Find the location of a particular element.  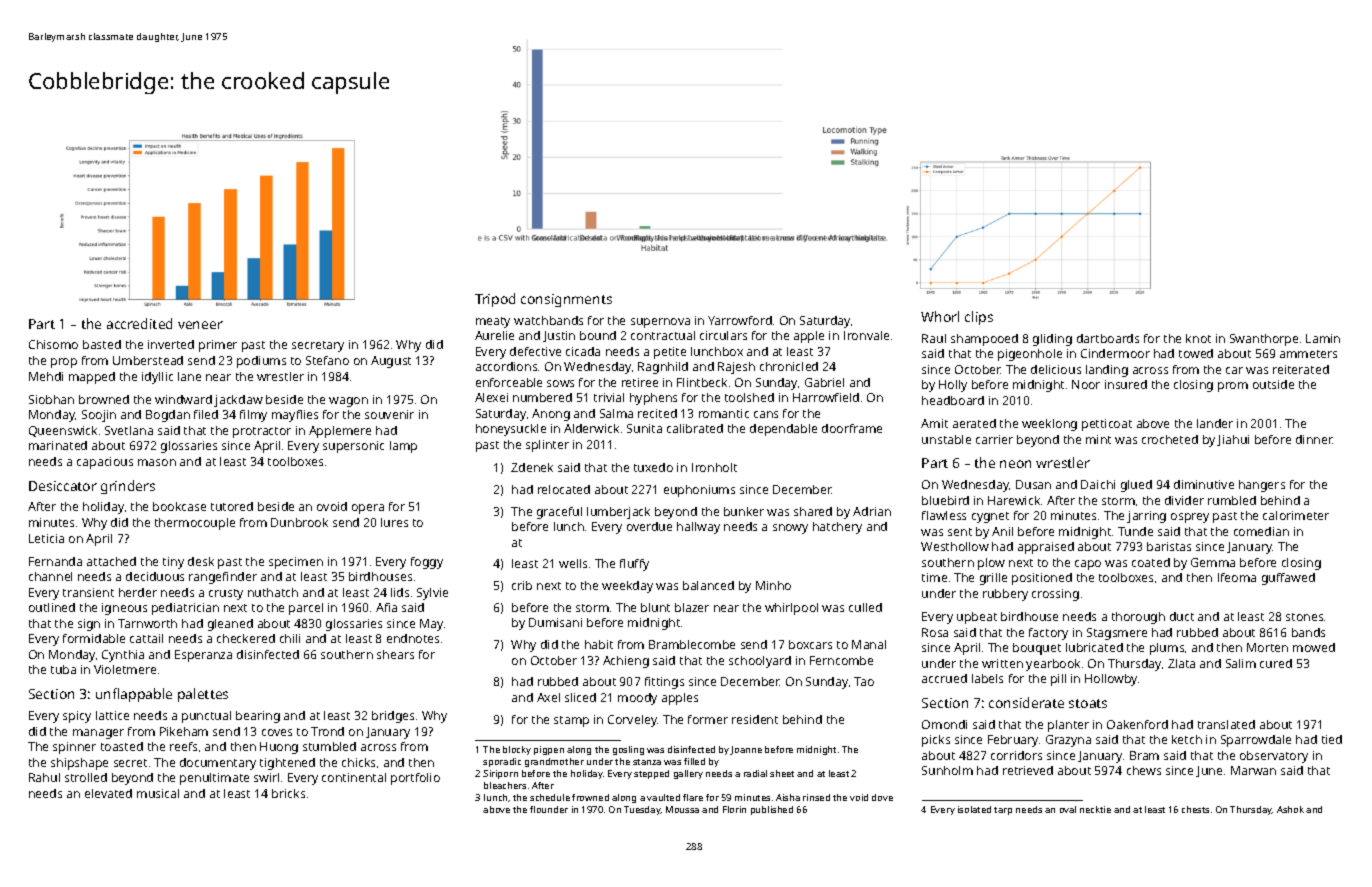

wells is located at coordinates (573, 563).
